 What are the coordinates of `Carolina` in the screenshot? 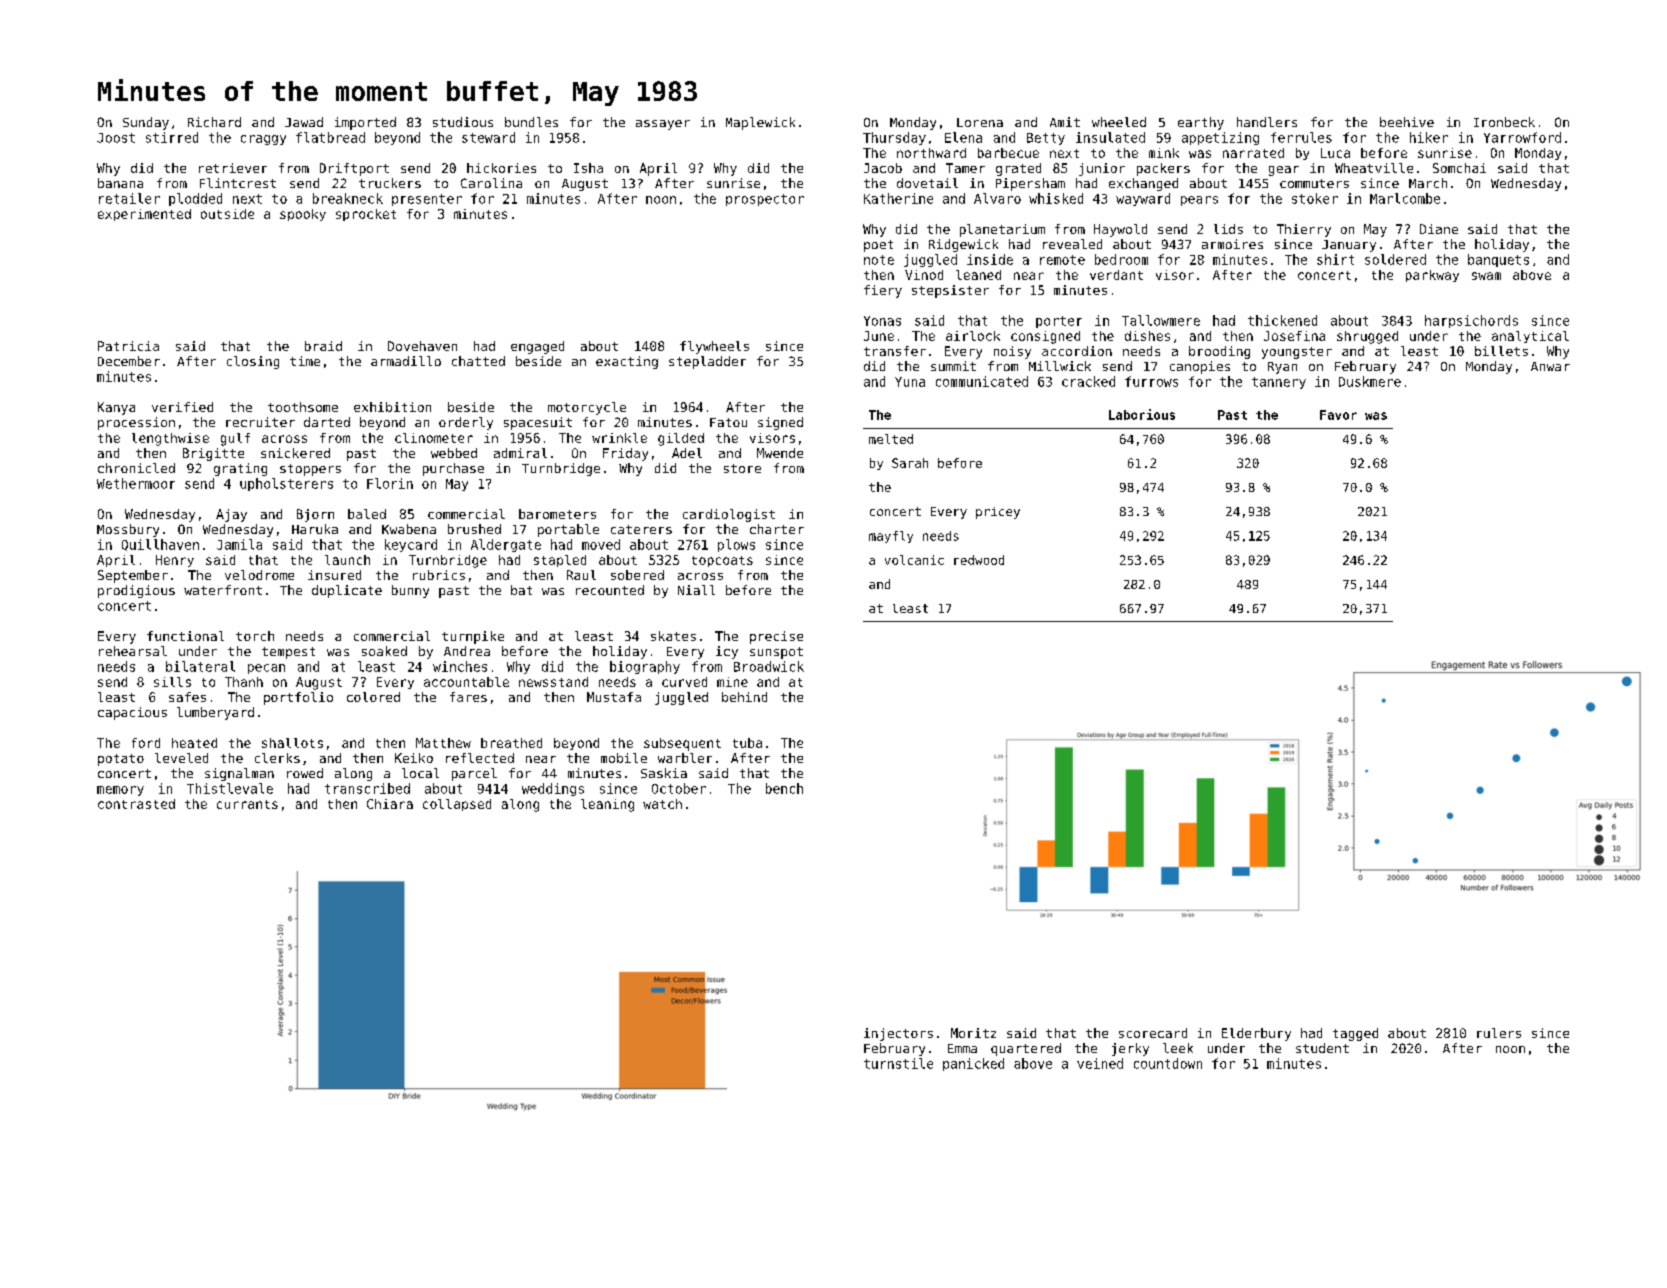 It's located at (491, 183).
